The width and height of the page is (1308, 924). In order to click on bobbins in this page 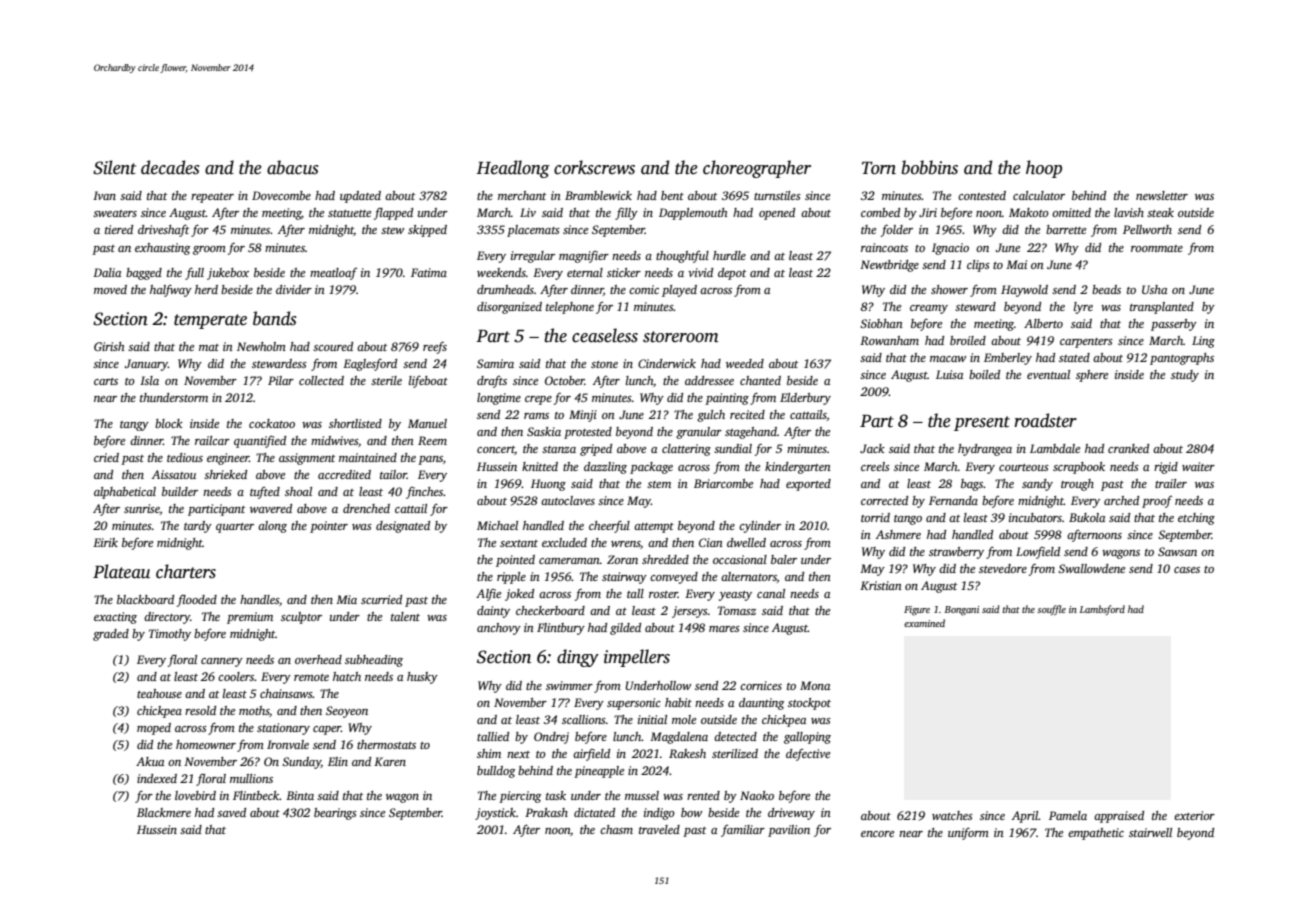, I will do `click(930, 167)`.
